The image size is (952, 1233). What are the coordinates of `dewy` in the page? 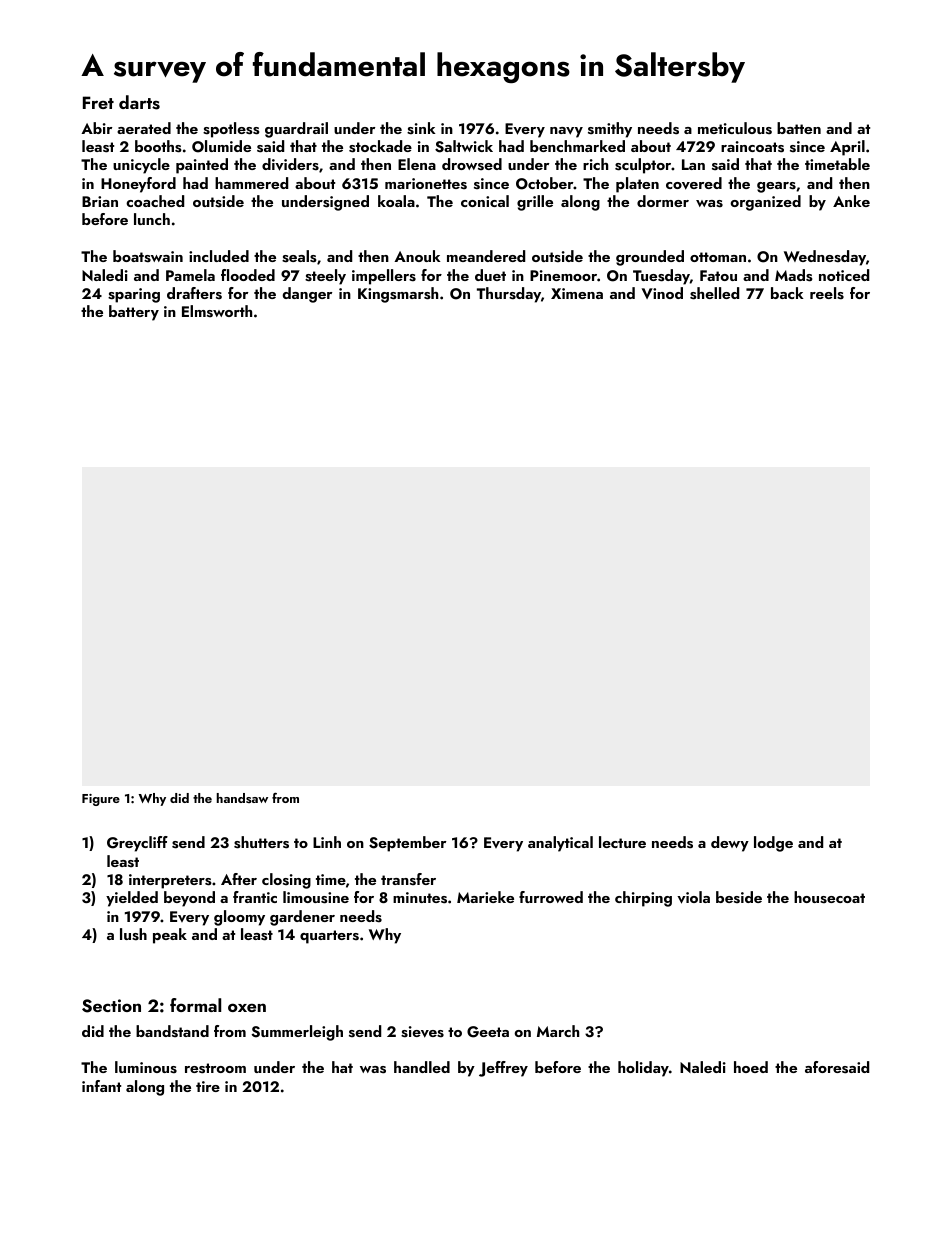 It's located at (730, 844).
